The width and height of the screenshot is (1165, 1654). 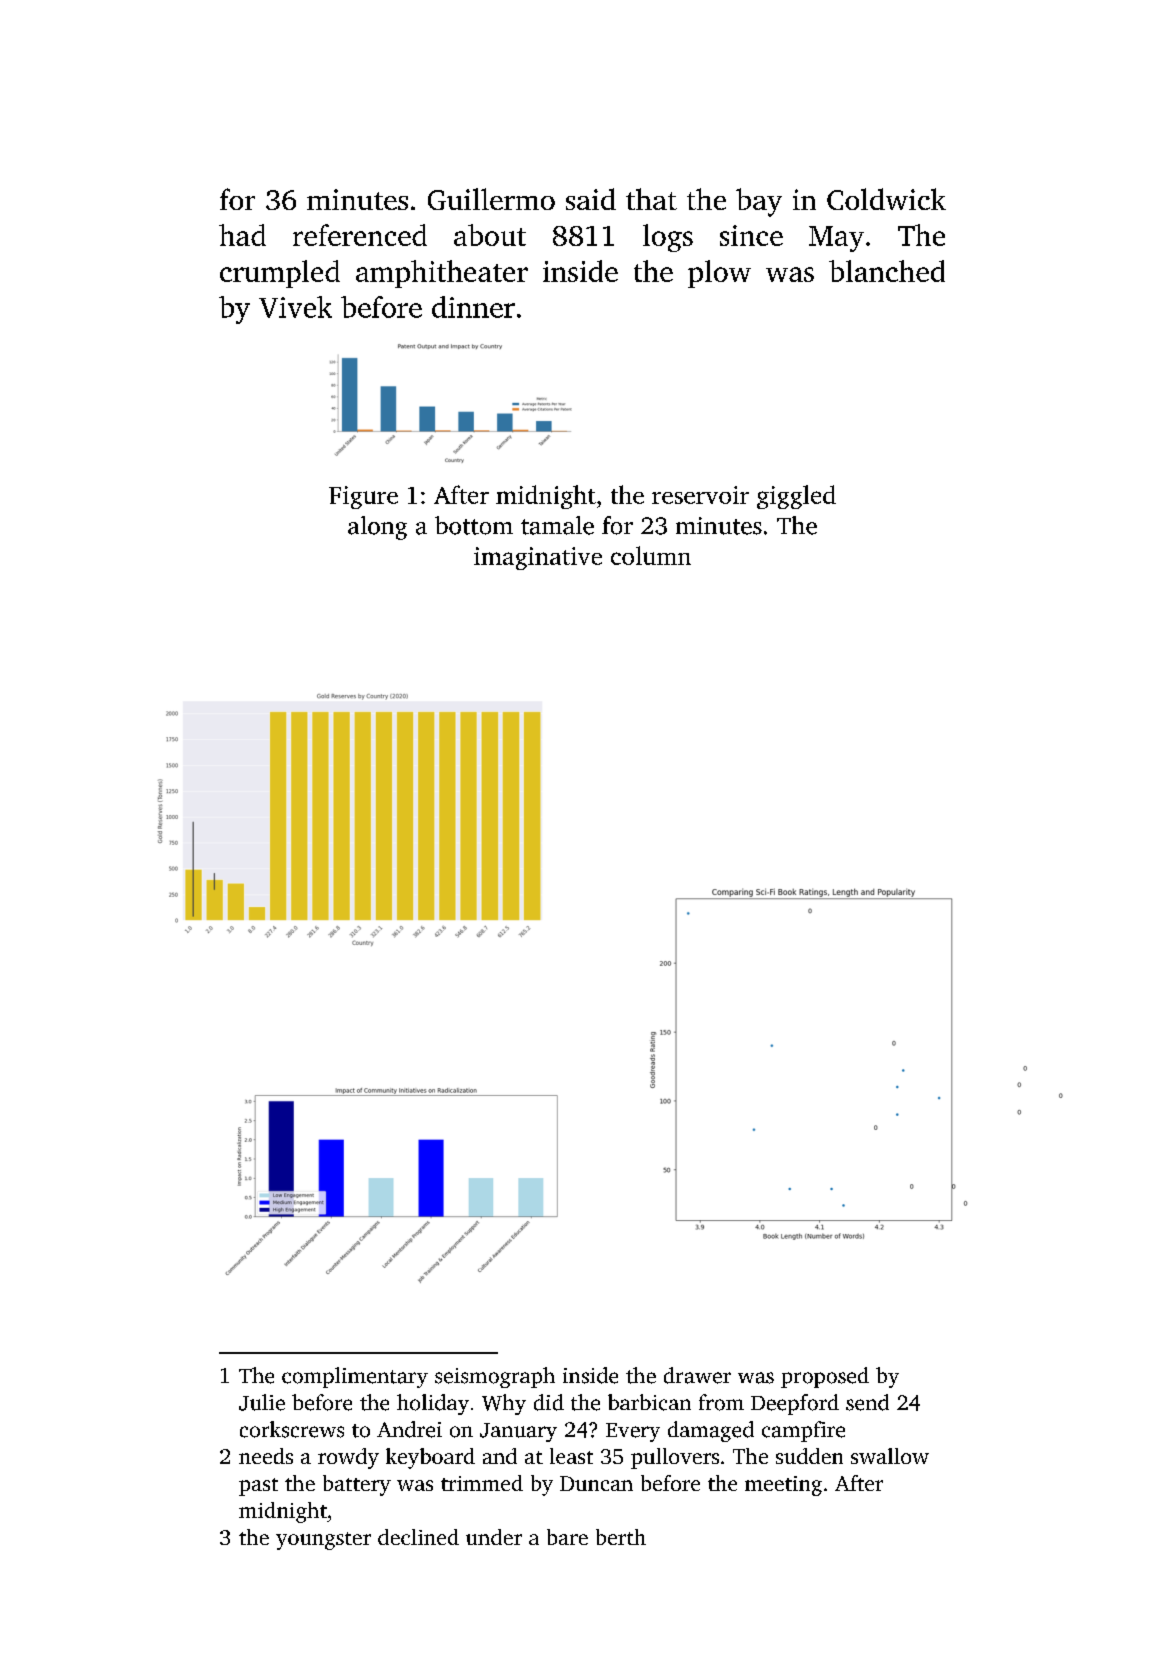 What do you see at coordinates (360, 235) in the screenshot?
I see `referenced` at bounding box center [360, 235].
